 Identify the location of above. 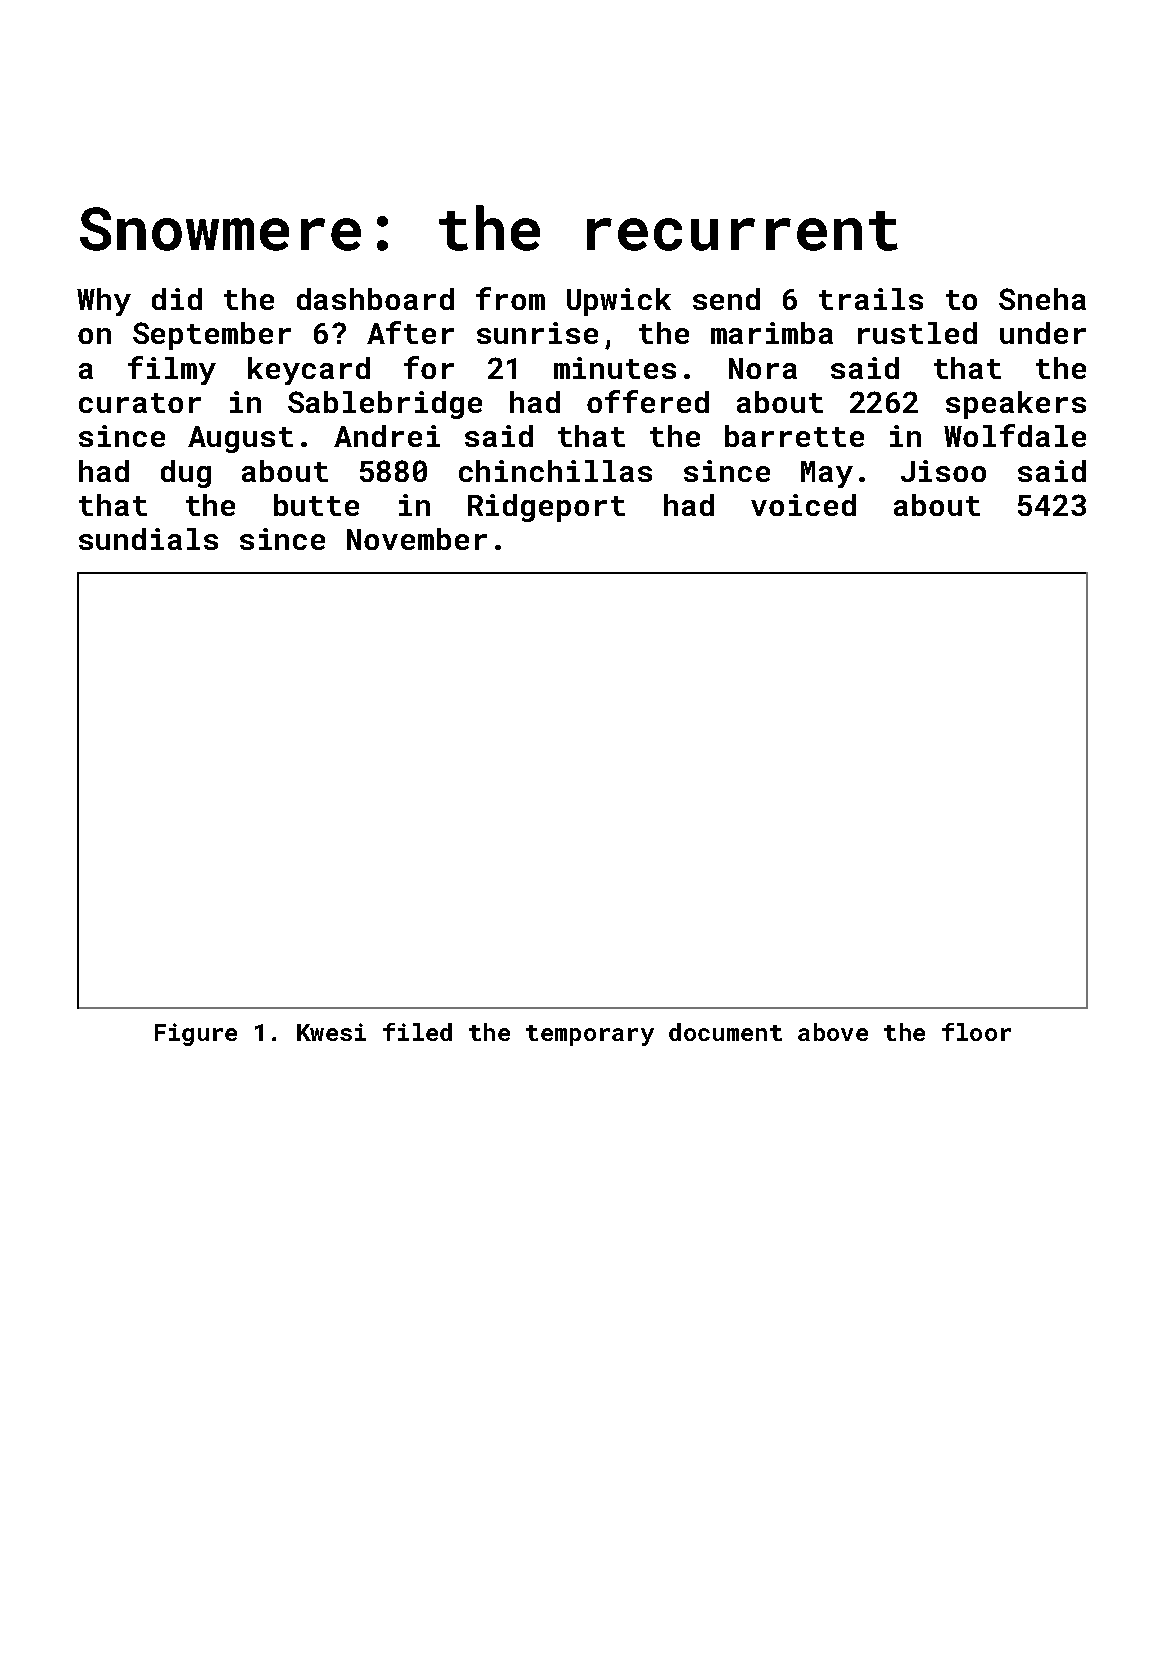
(833, 1032).
